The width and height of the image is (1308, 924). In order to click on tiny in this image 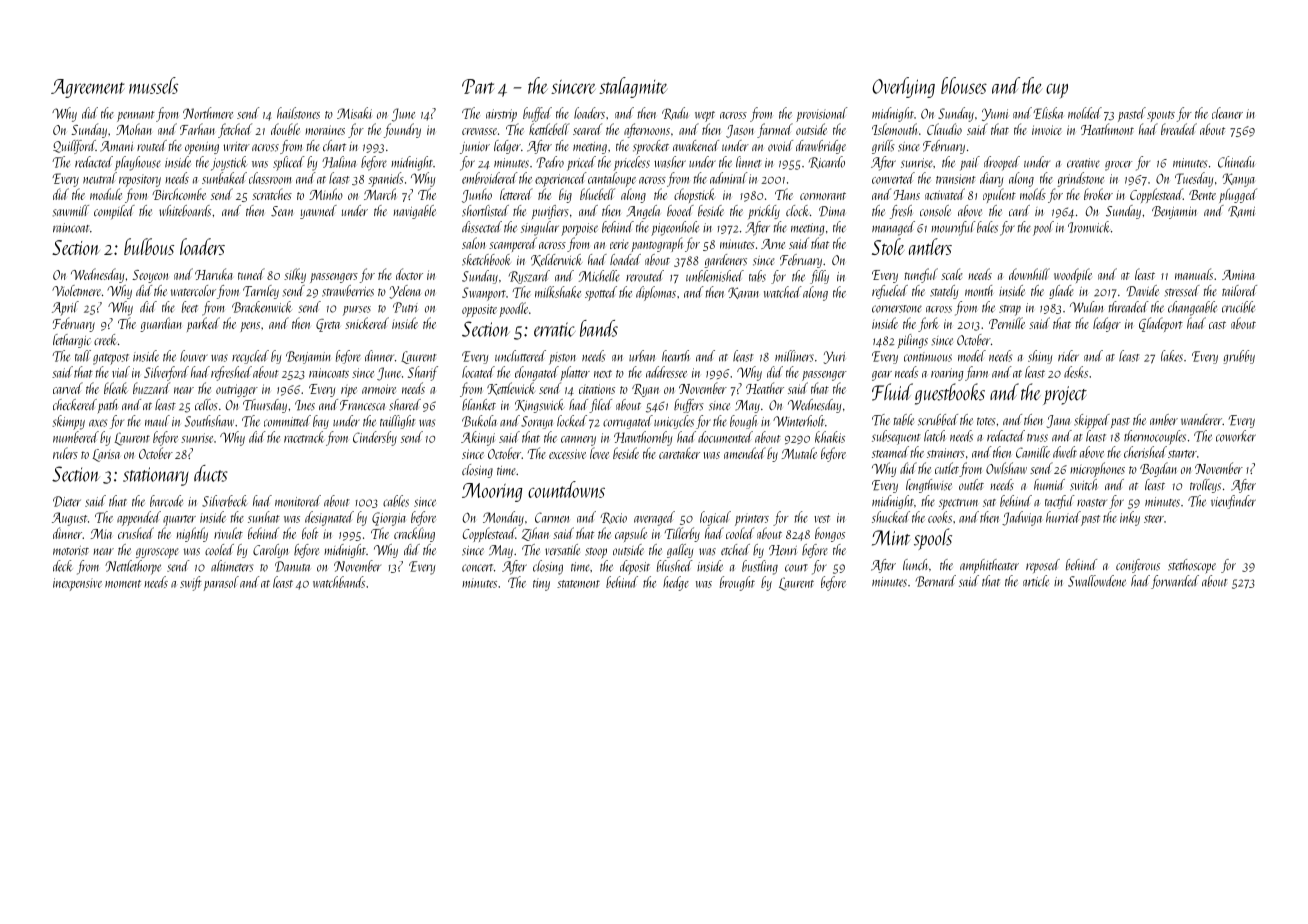, I will do `click(541, 584)`.
